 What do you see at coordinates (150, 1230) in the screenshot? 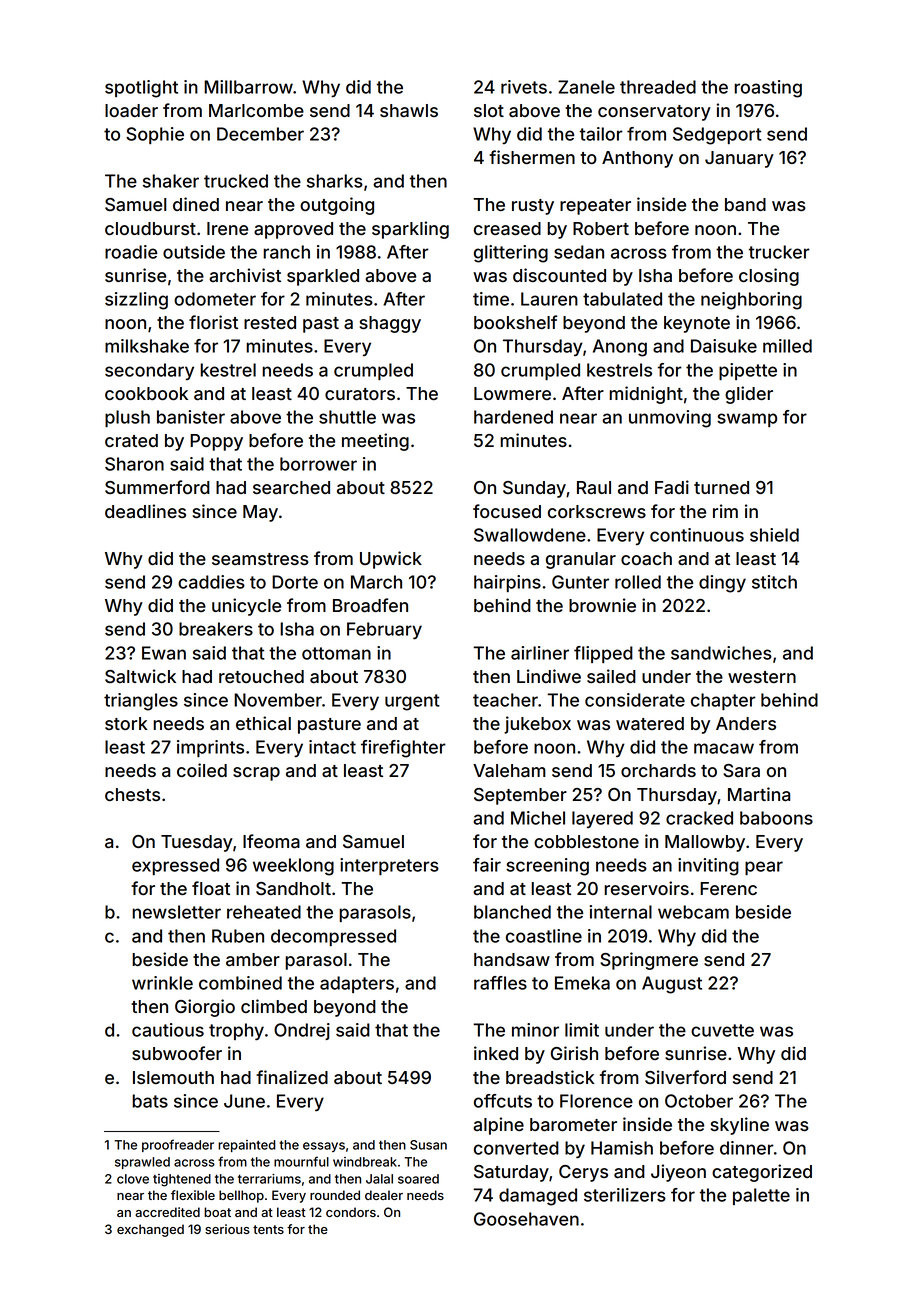
I see `exchanged` at bounding box center [150, 1230].
